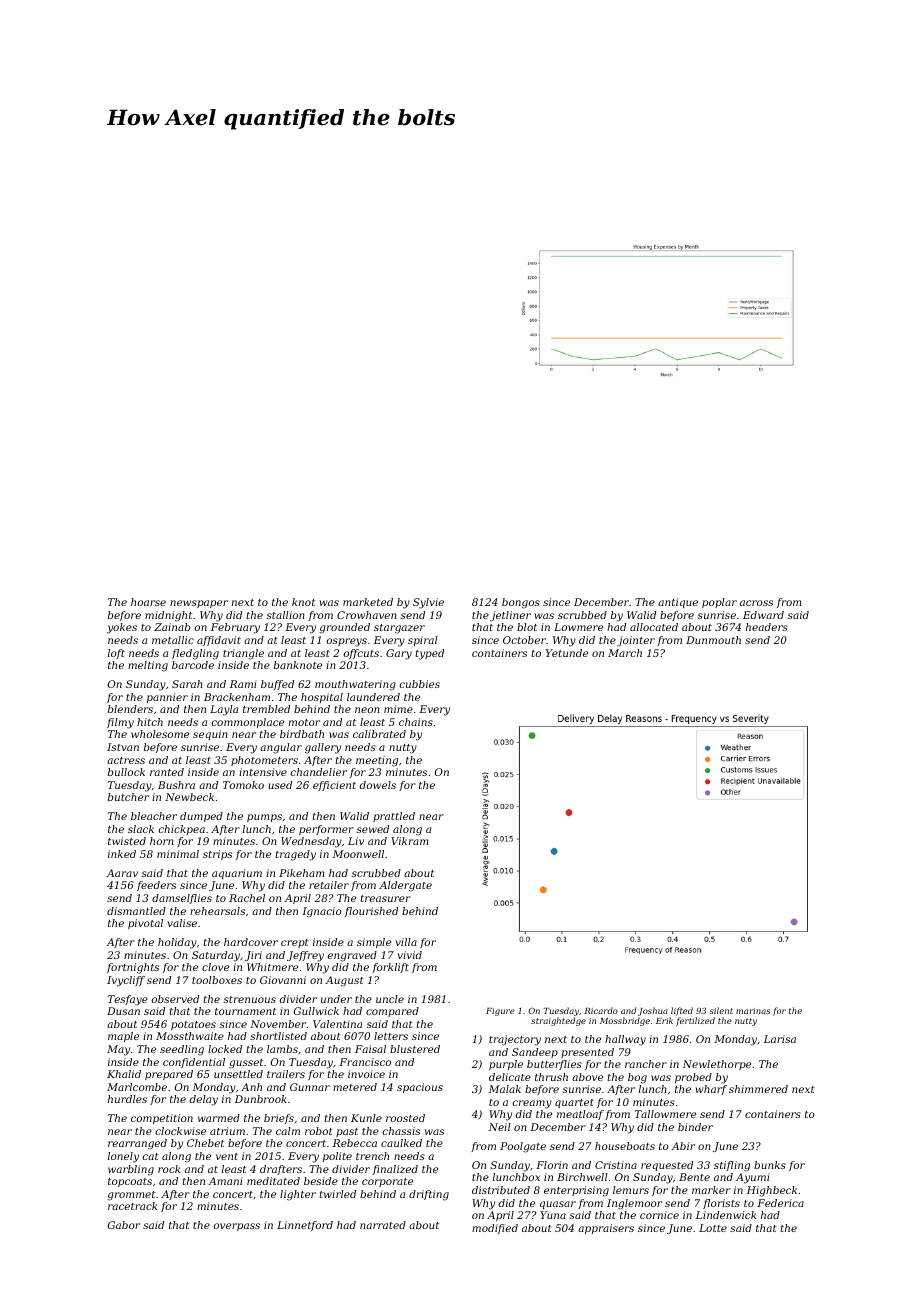  What do you see at coordinates (753, 1011) in the screenshot?
I see `marinas` at bounding box center [753, 1011].
